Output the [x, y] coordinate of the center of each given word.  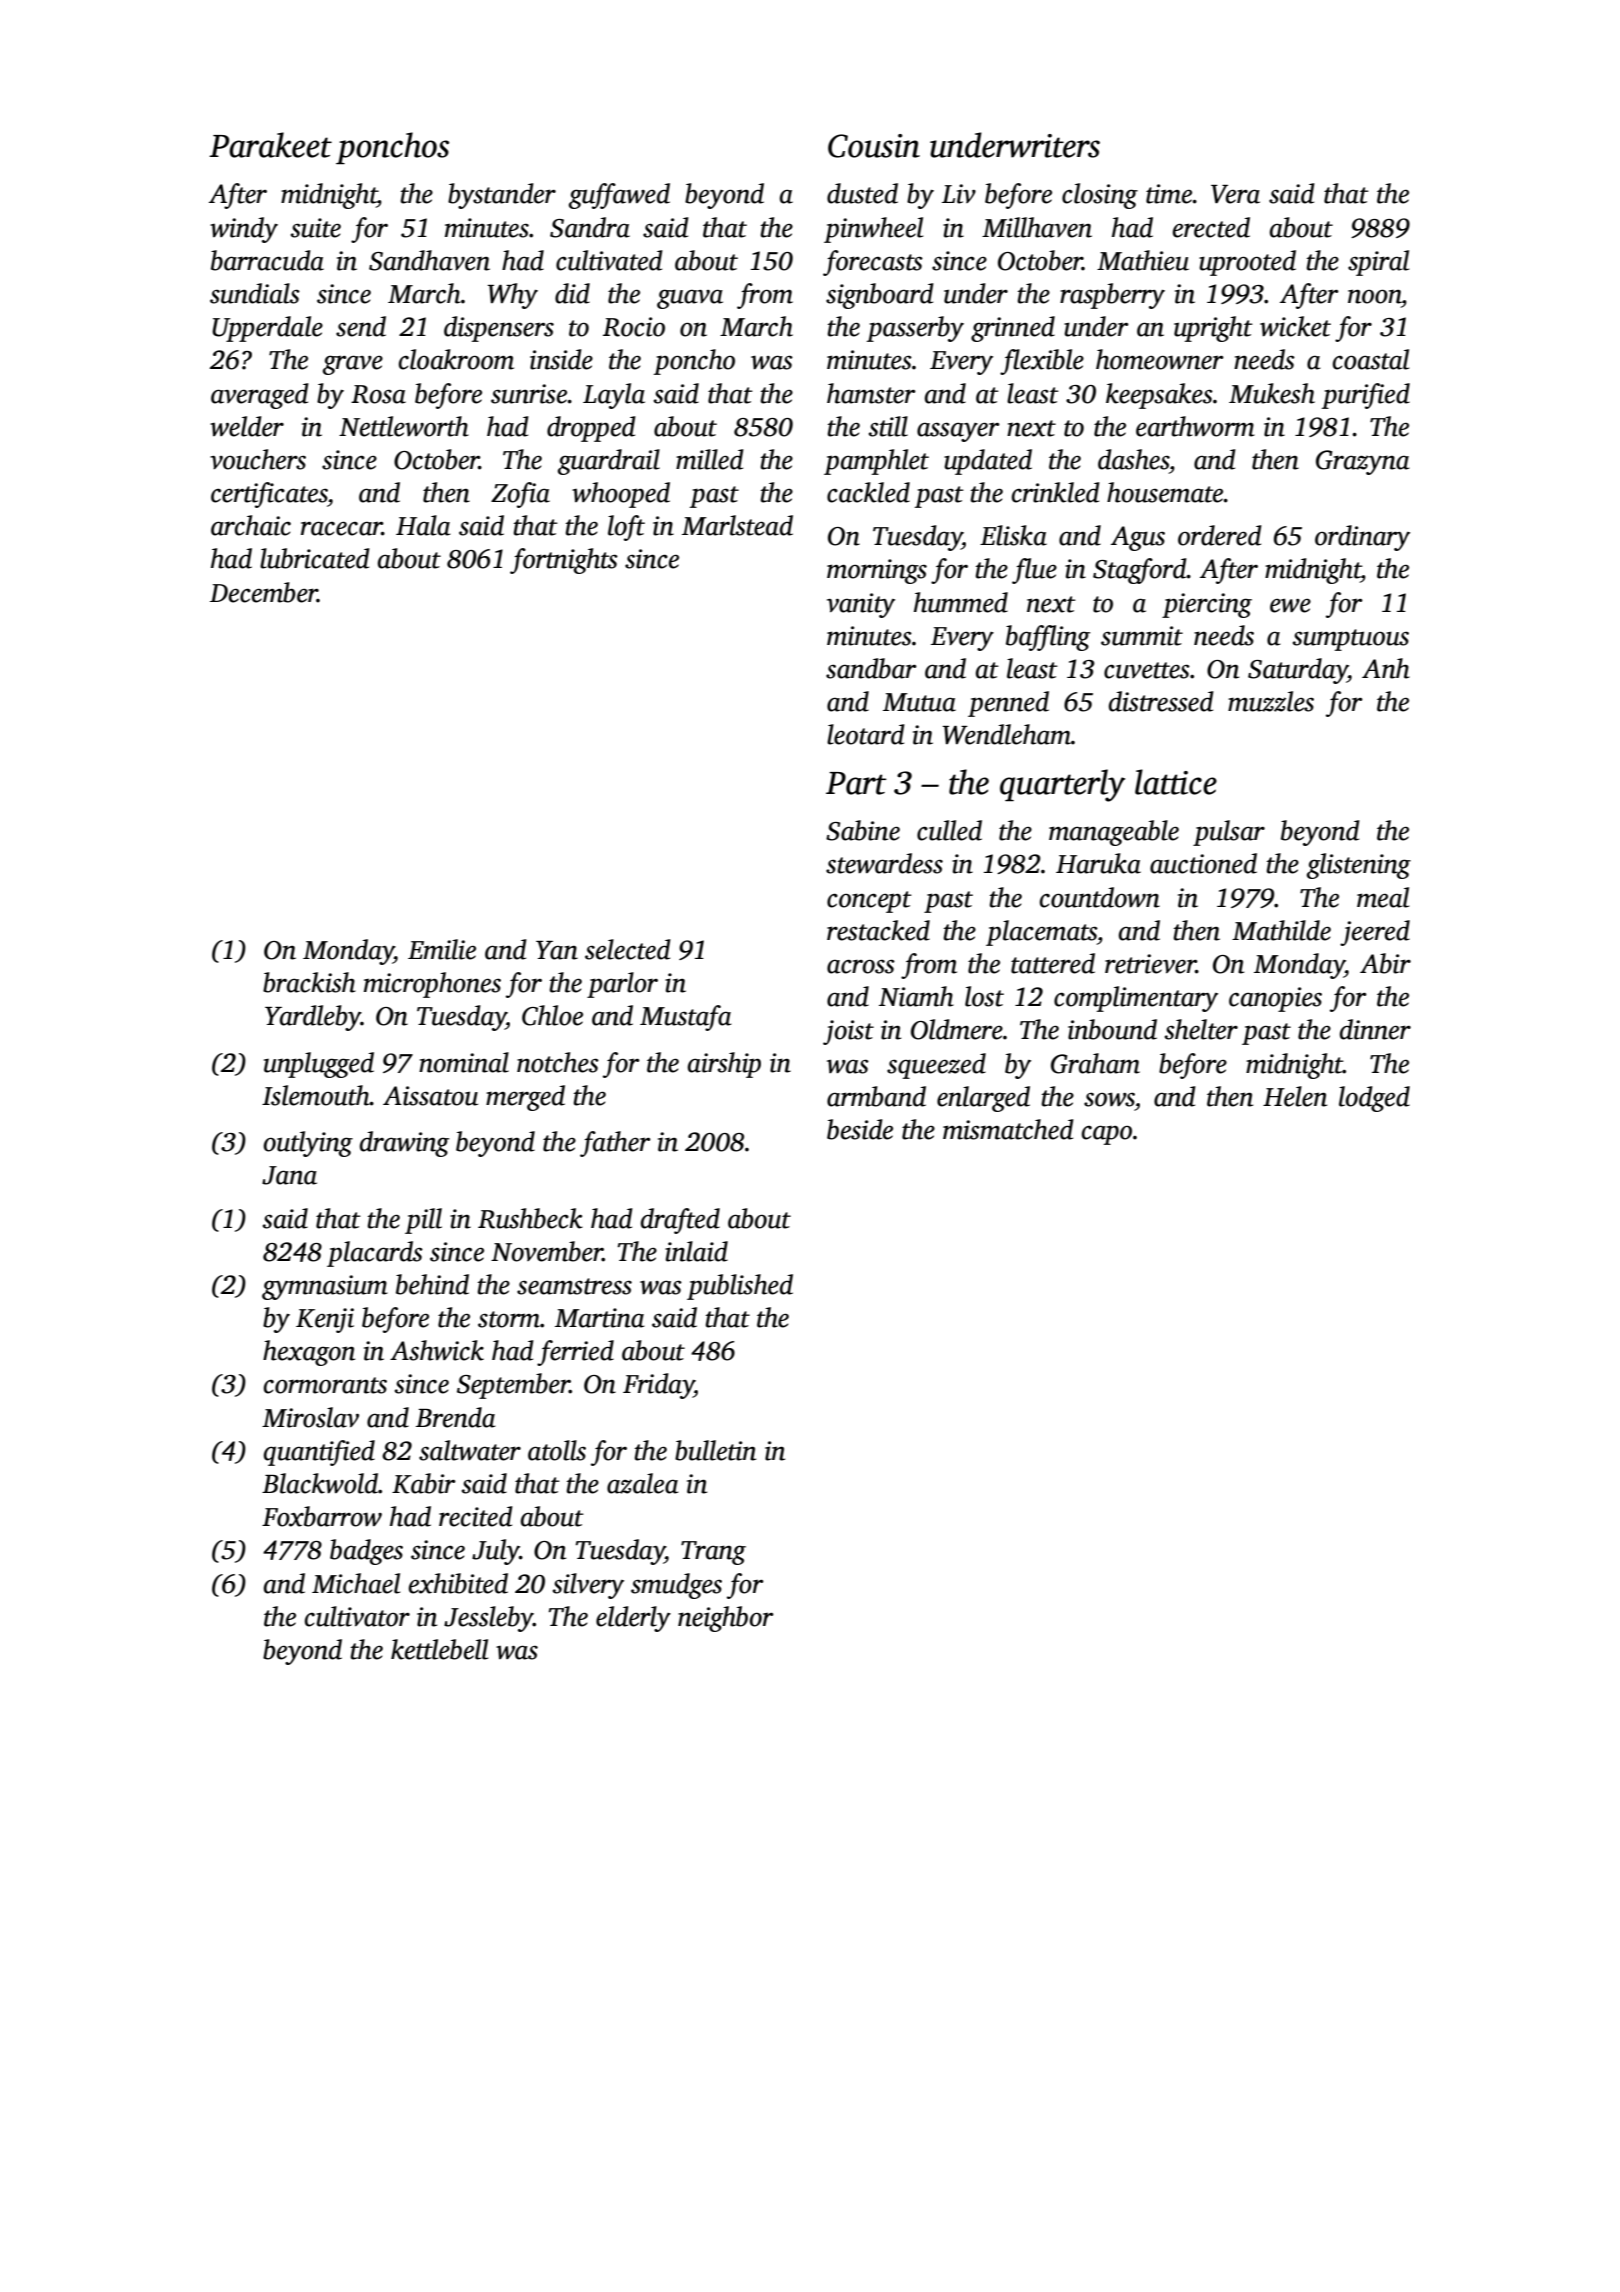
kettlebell [439, 1649]
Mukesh [1272, 393]
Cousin [874, 146]
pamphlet [876, 462]
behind [432, 1284]
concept [869, 902]
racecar [341, 528]
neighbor [726, 1619]
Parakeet [270, 145]
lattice [1176, 782]
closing [1100, 196]
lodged [1374, 1099]
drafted [680, 1221]
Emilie [442, 949]
